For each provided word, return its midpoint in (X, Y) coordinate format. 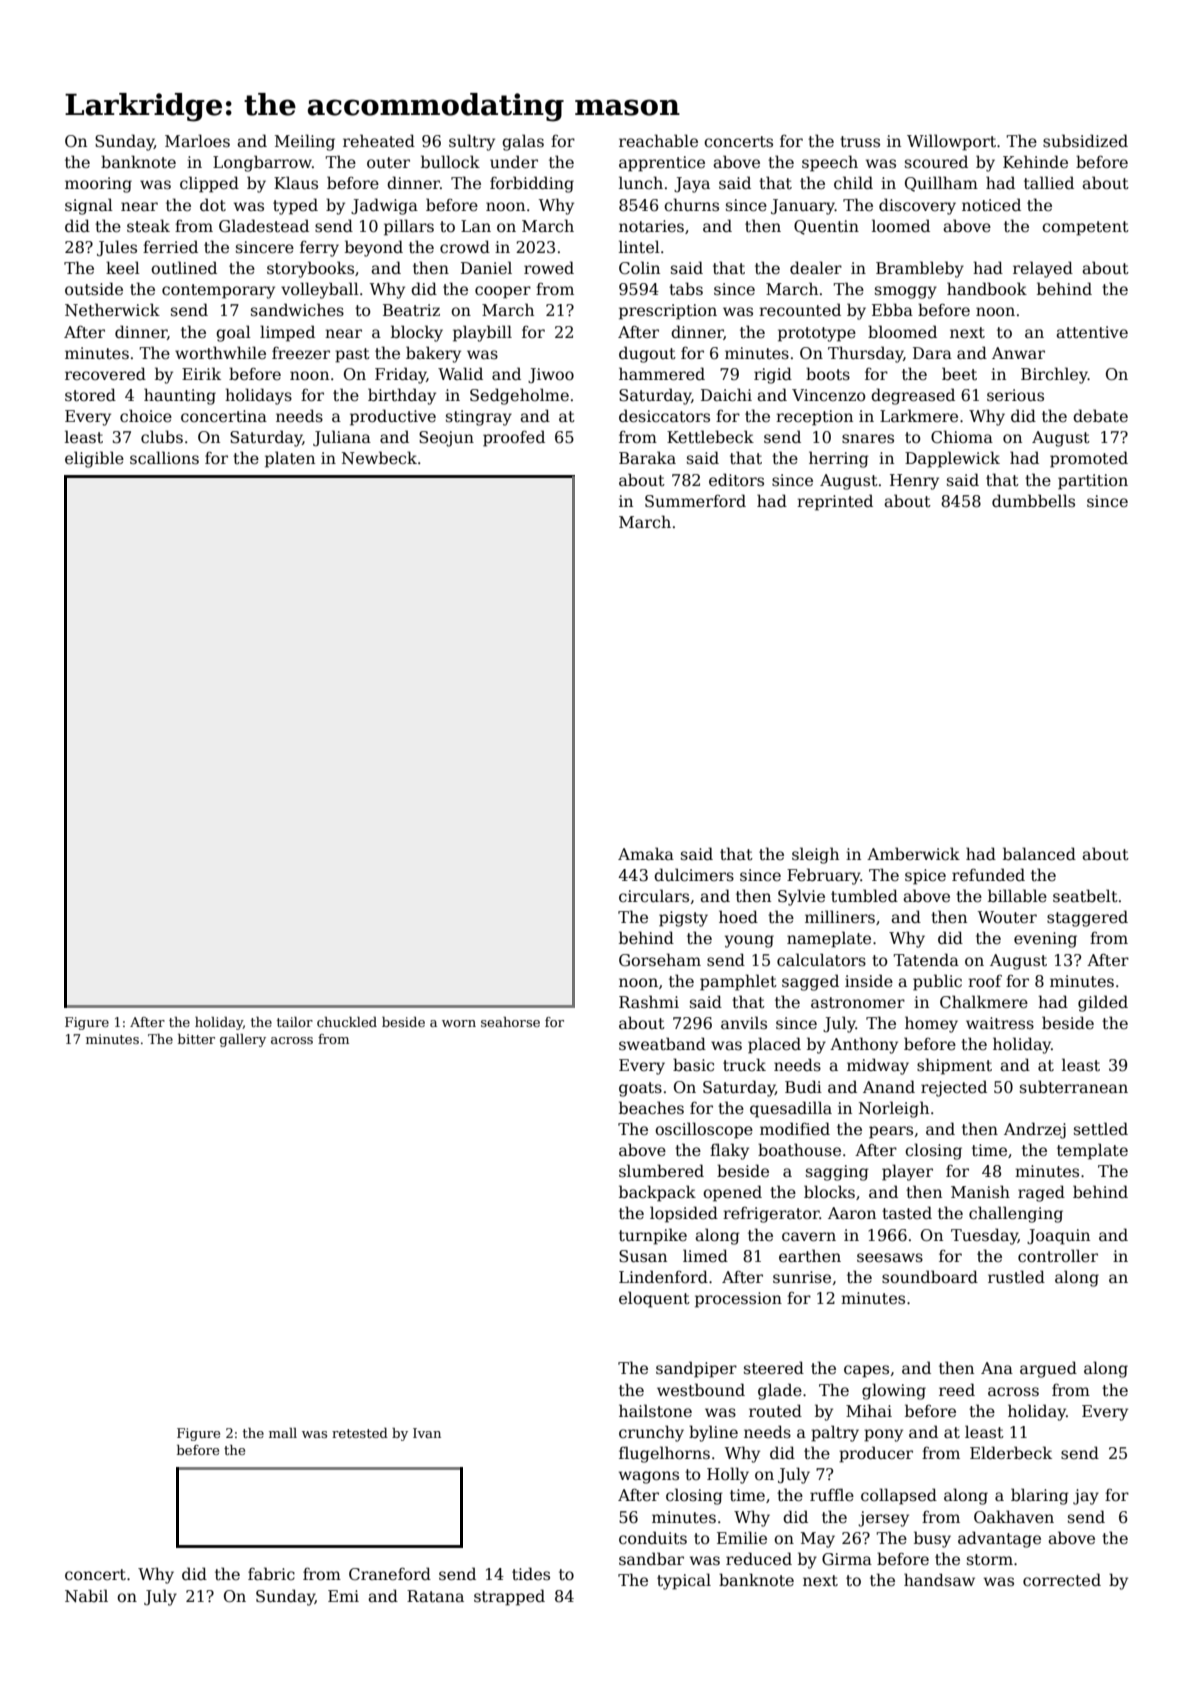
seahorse (510, 1022)
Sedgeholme (519, 396)
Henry (914, 482)
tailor (295, 1022)
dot (213, 205)
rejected (954, 1088)
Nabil (86, 1595)
